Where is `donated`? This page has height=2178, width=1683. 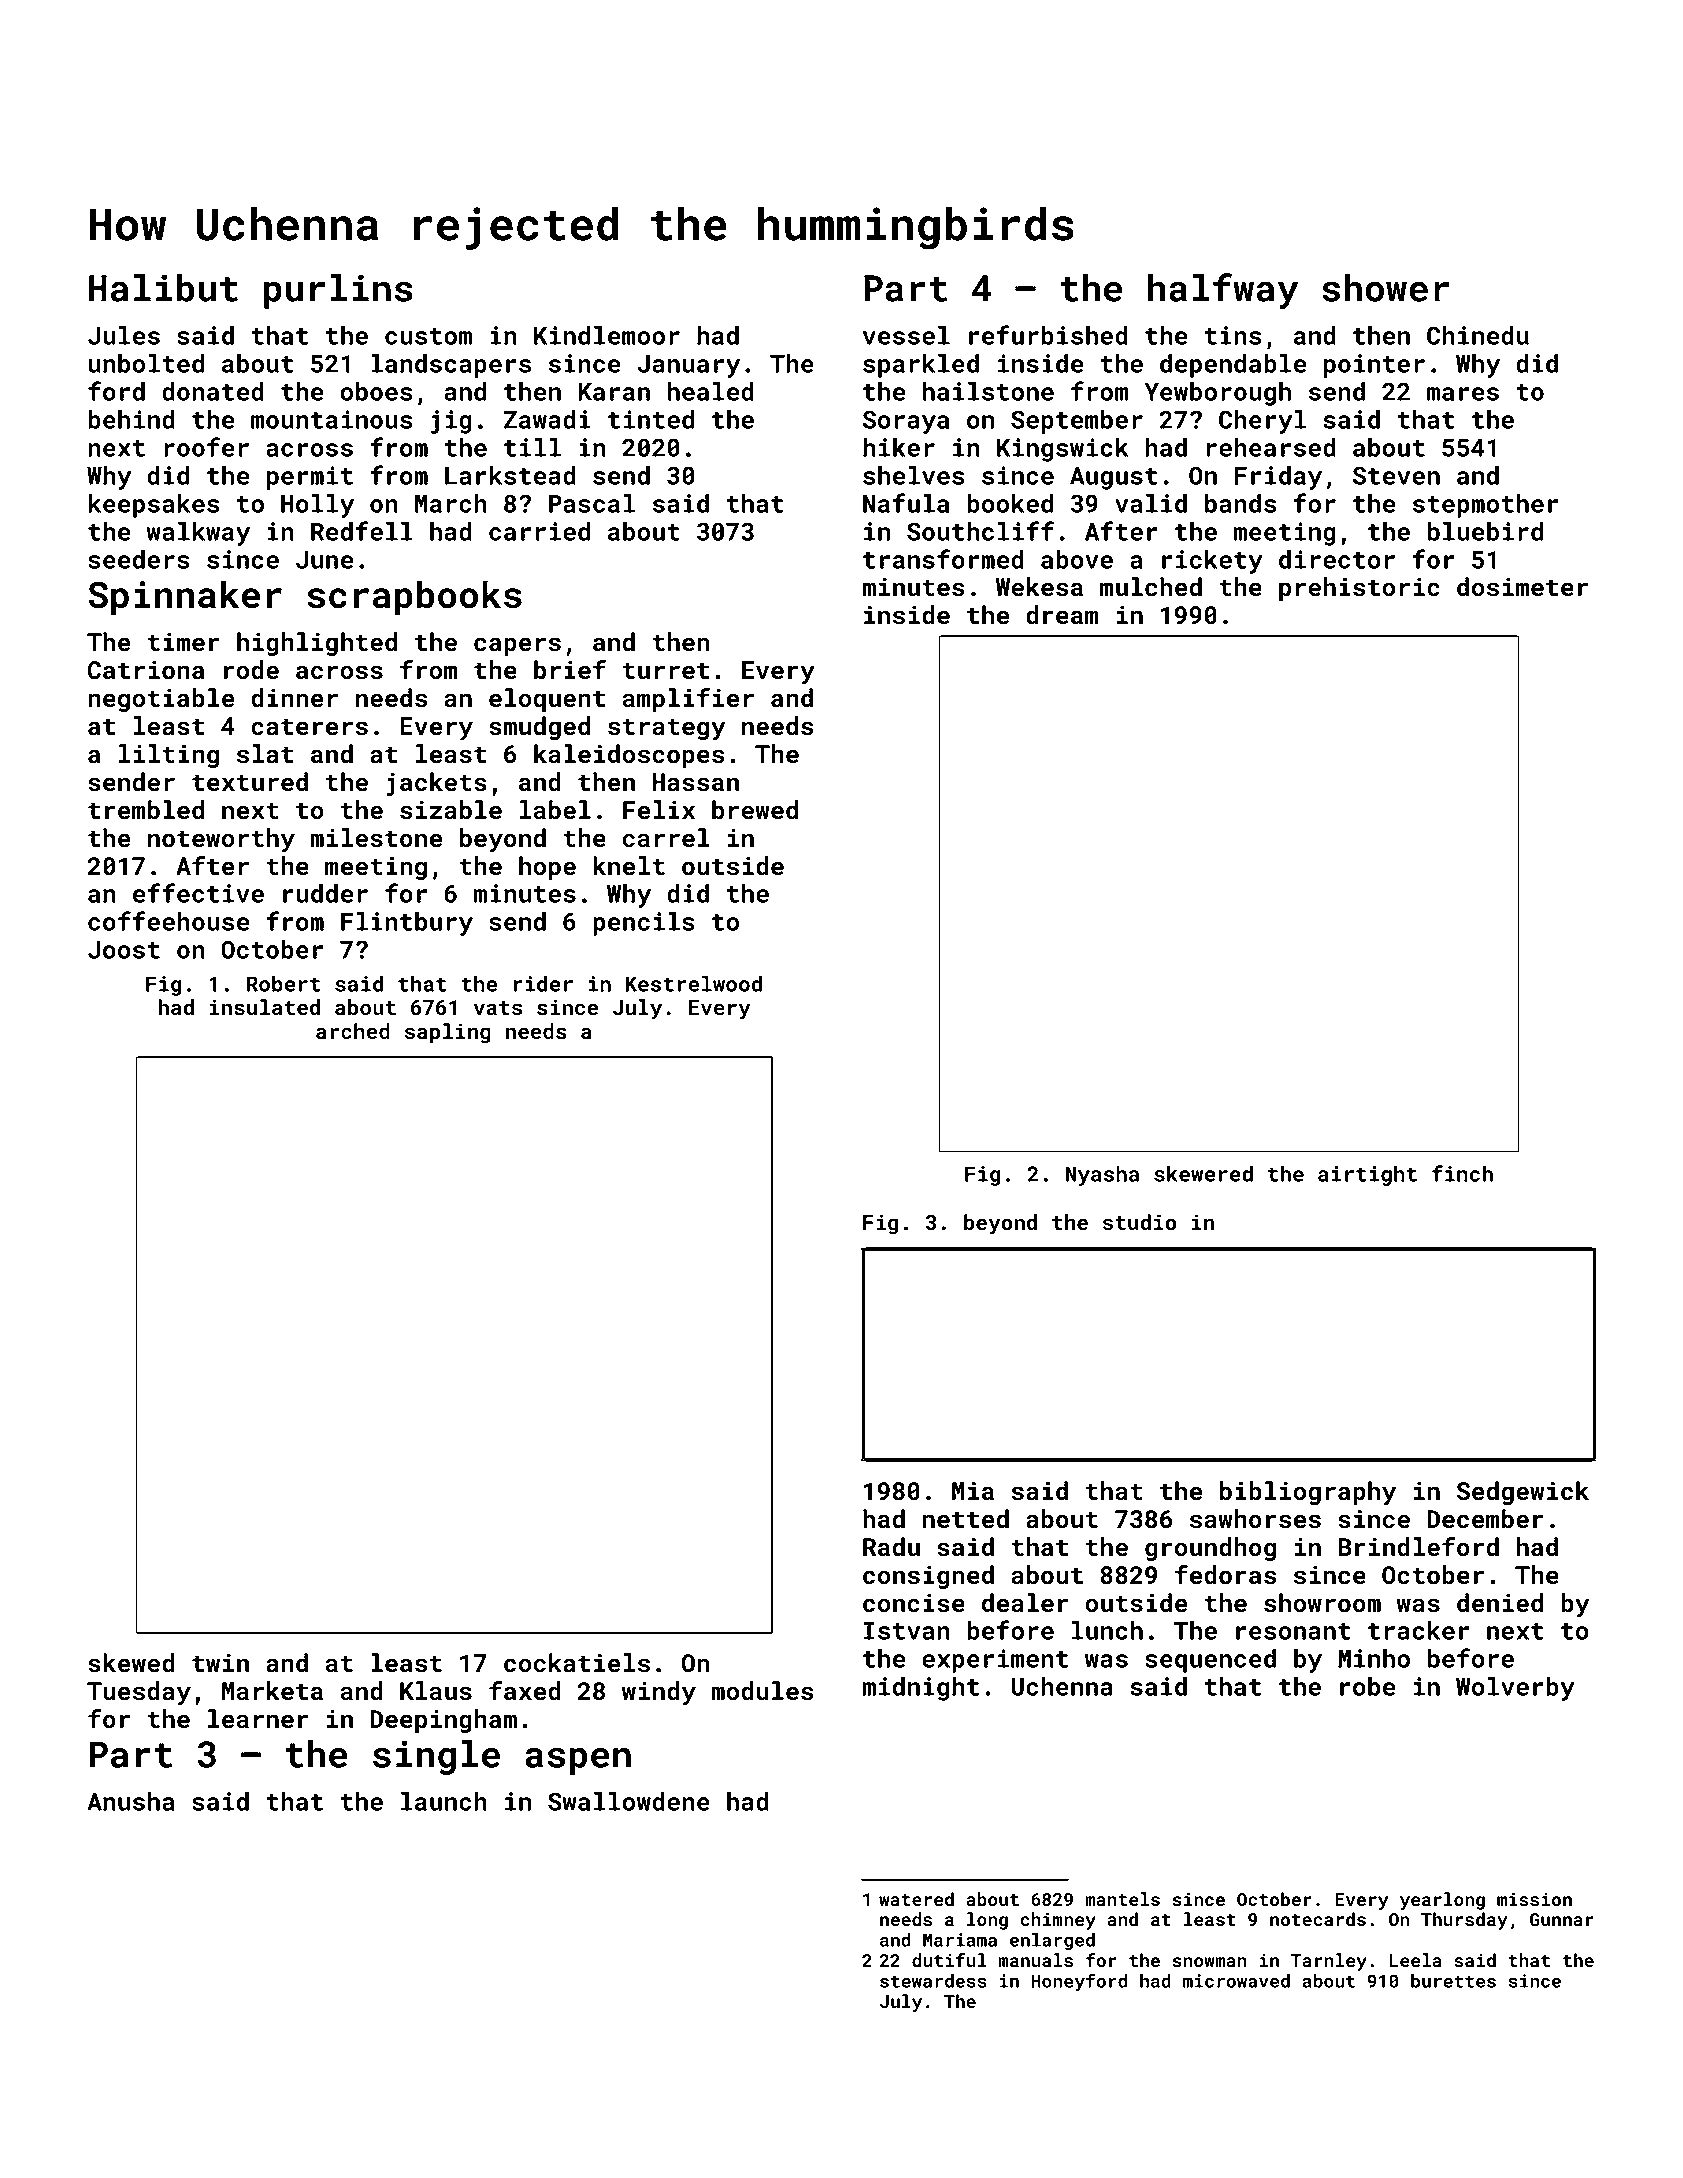 donated is located at coordinates (213, 391).
